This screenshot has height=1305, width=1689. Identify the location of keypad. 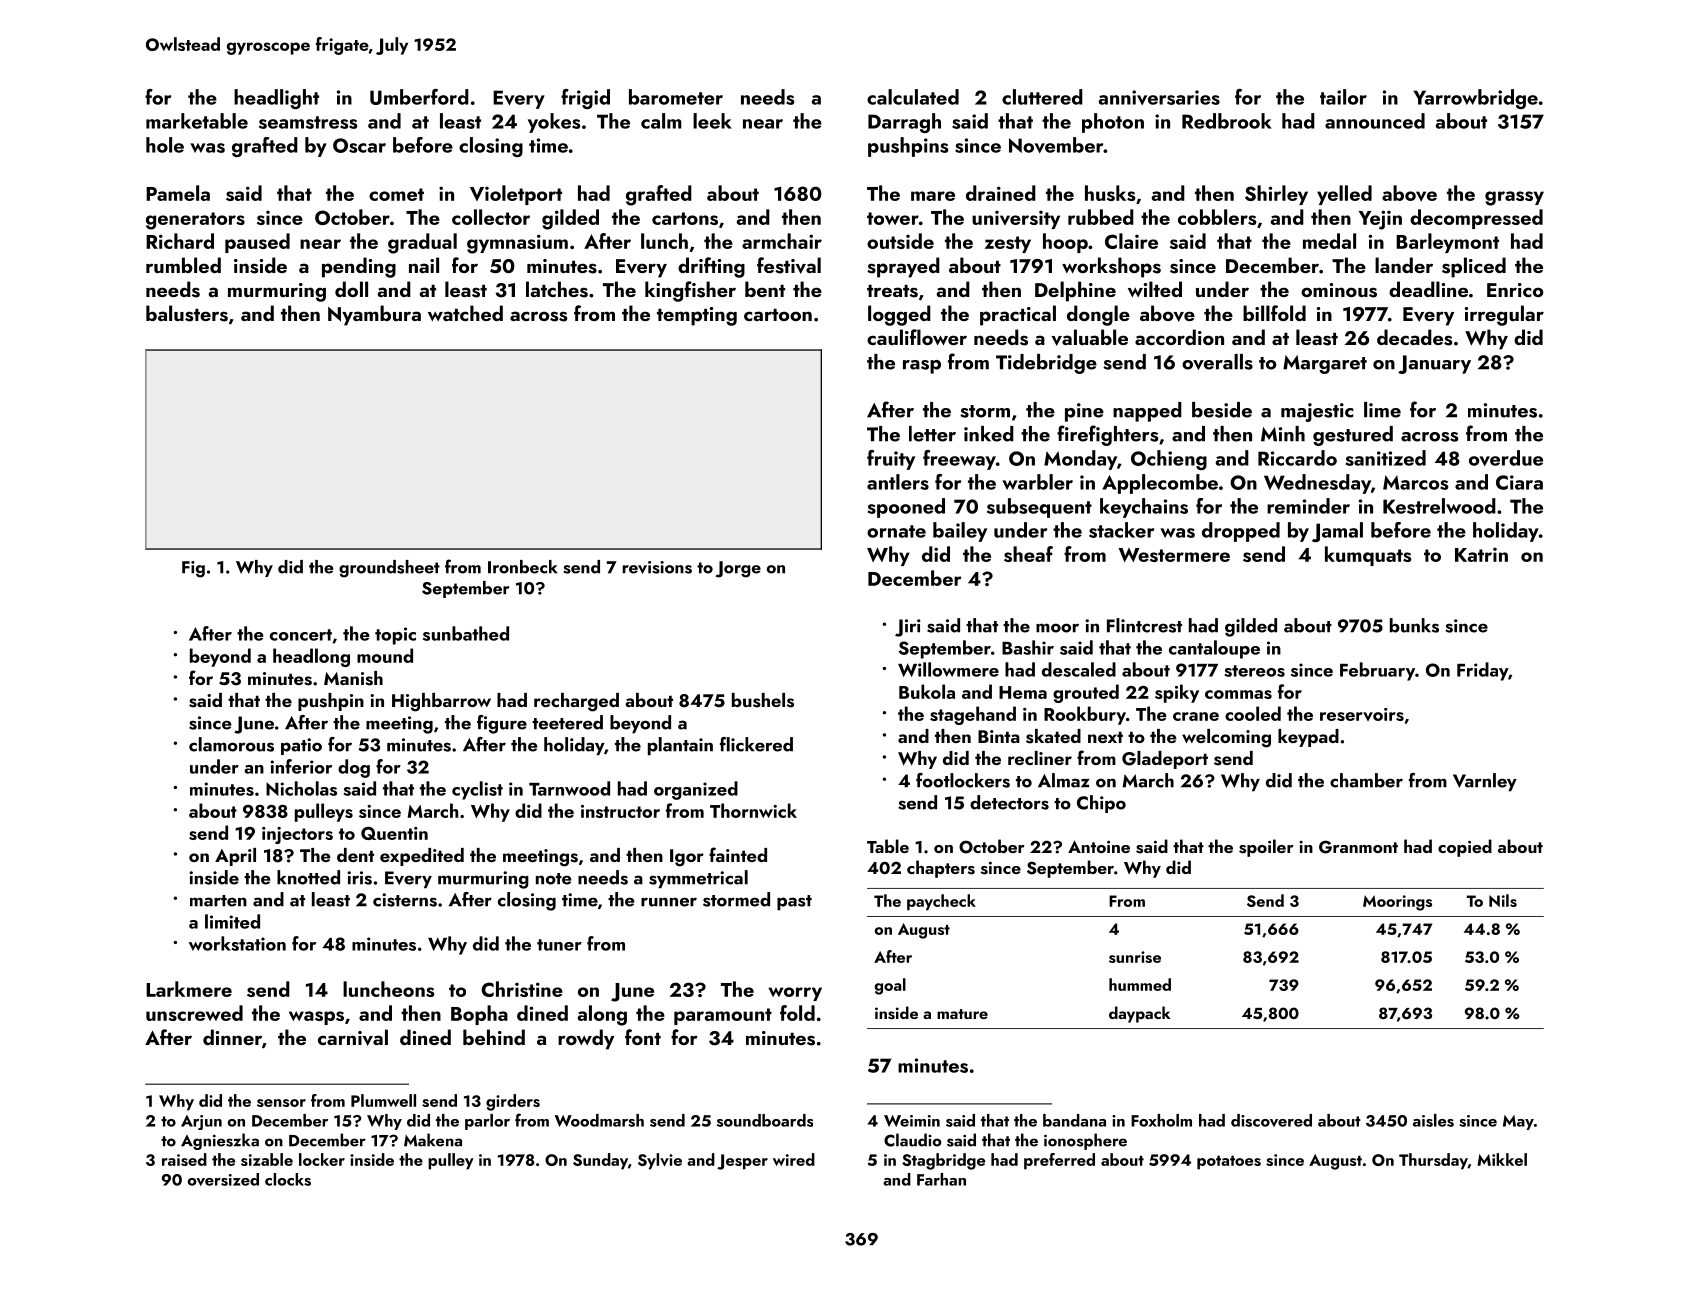
(1308, 738).
